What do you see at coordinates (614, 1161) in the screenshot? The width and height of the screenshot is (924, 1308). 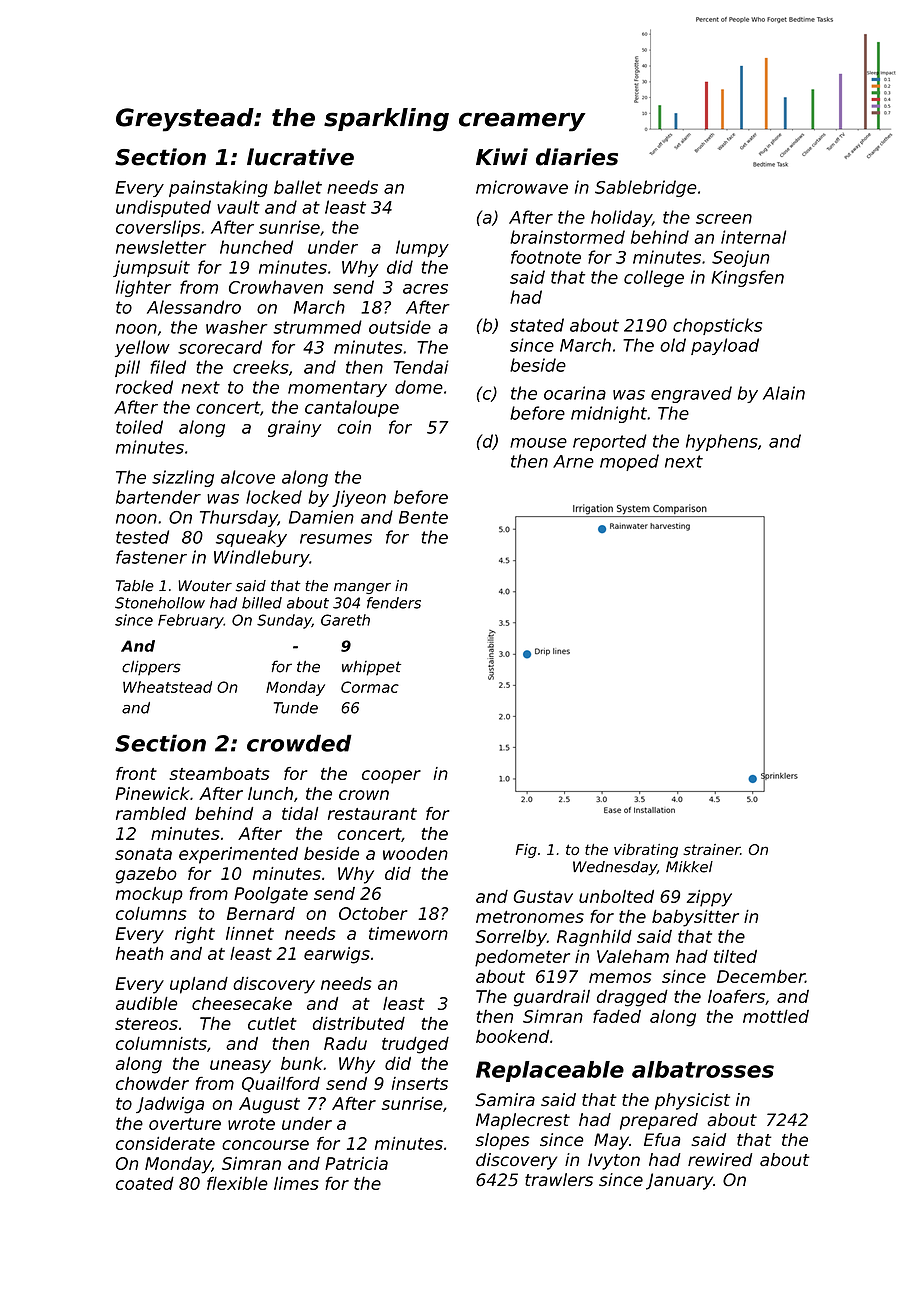 I see `Ivyton` at bounding box center [614, 1161].
